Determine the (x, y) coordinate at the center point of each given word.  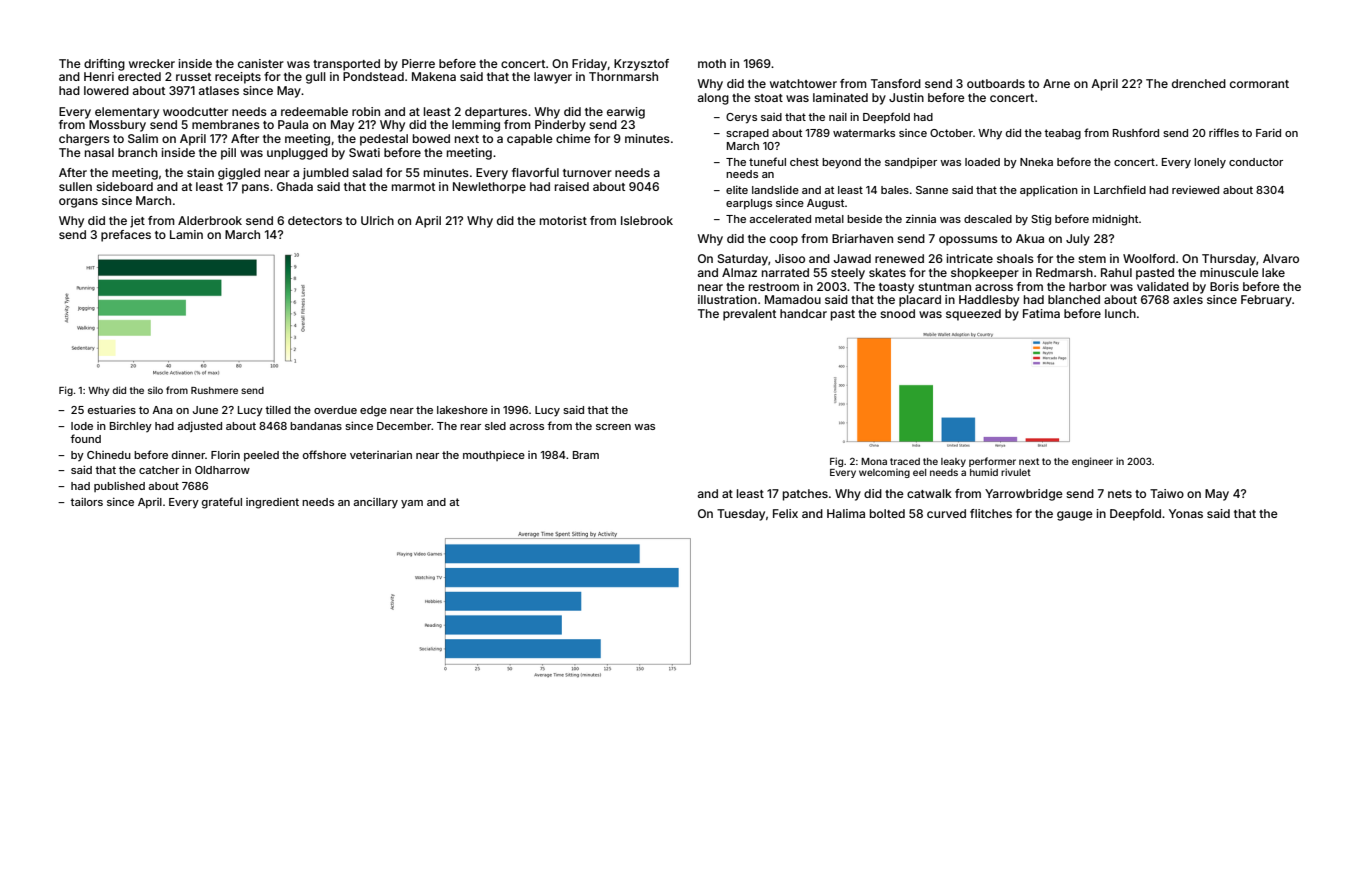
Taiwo (1167, 493)
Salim (143, 138)
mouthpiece (494, 456)
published (119, 487)
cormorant (1259, 84)
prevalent (749, 315)
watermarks (864, 133)
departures (496, 113)
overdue (335, 410)
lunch (1120, 313)
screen (613, 427)
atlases (219, 90)
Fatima (1041, 313)
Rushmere (214, 390)
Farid (1268, 132)
